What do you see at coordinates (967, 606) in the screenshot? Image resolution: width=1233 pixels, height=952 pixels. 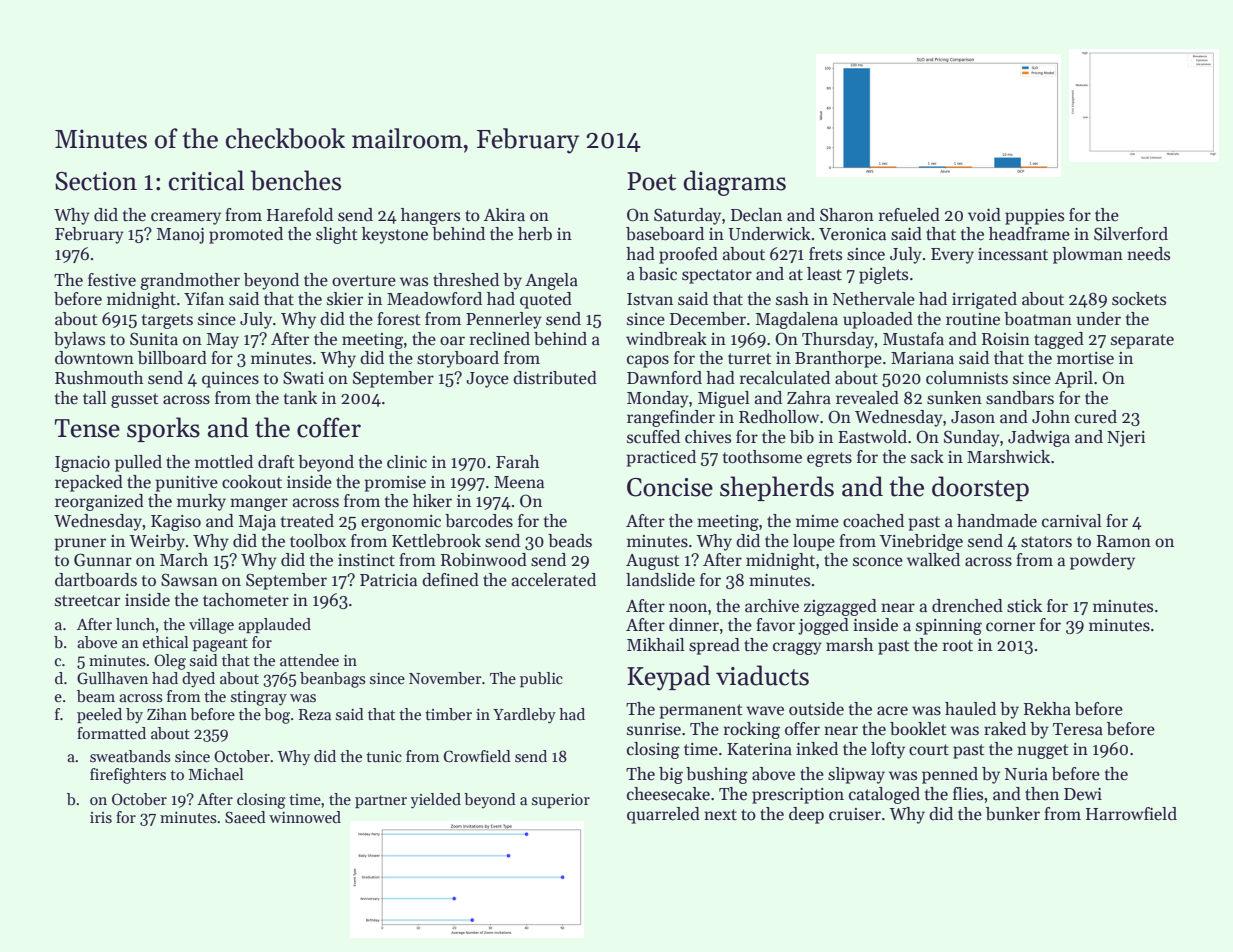 I see `drenched` at bounding box center [967, 606].
